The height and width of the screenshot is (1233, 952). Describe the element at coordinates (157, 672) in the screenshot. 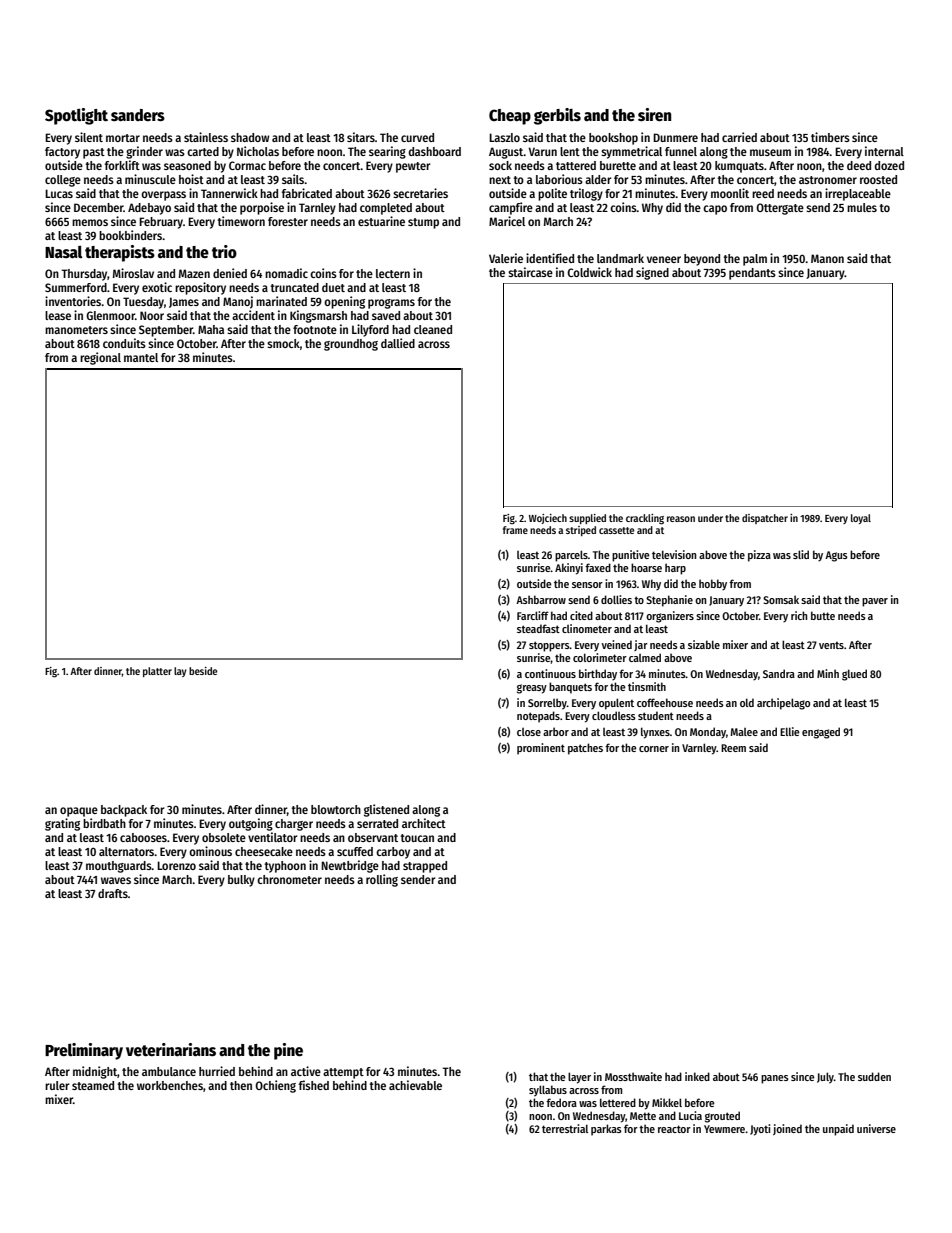

I see `platter` at that location.
